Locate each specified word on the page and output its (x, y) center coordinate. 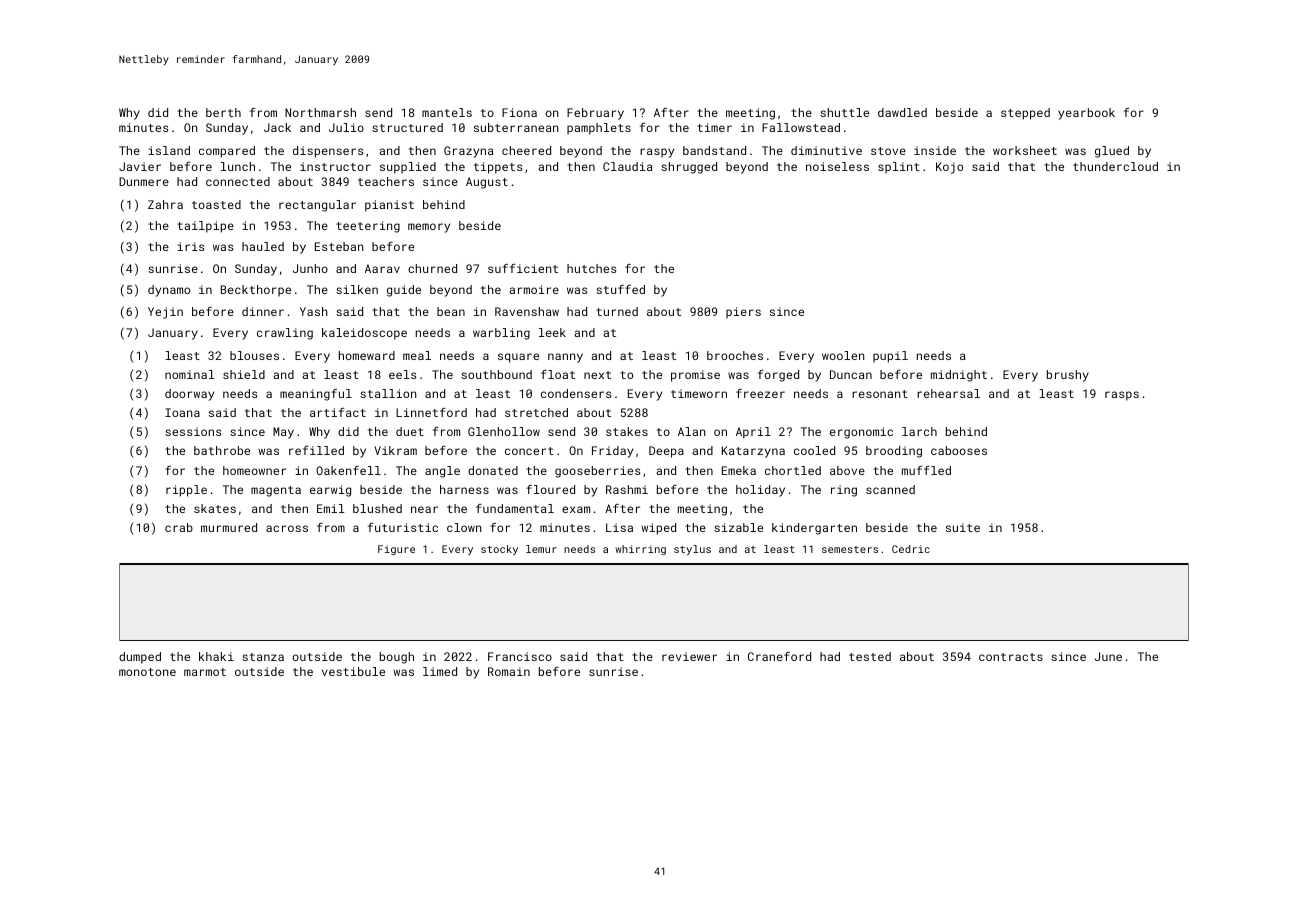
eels (402, 374)
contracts (1011, 657)
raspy (657, 153)
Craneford (779, 656)
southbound (496, 374)
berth (223, 112)
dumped (140, 658)
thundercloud (1115, 166)
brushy (1068, 376)
